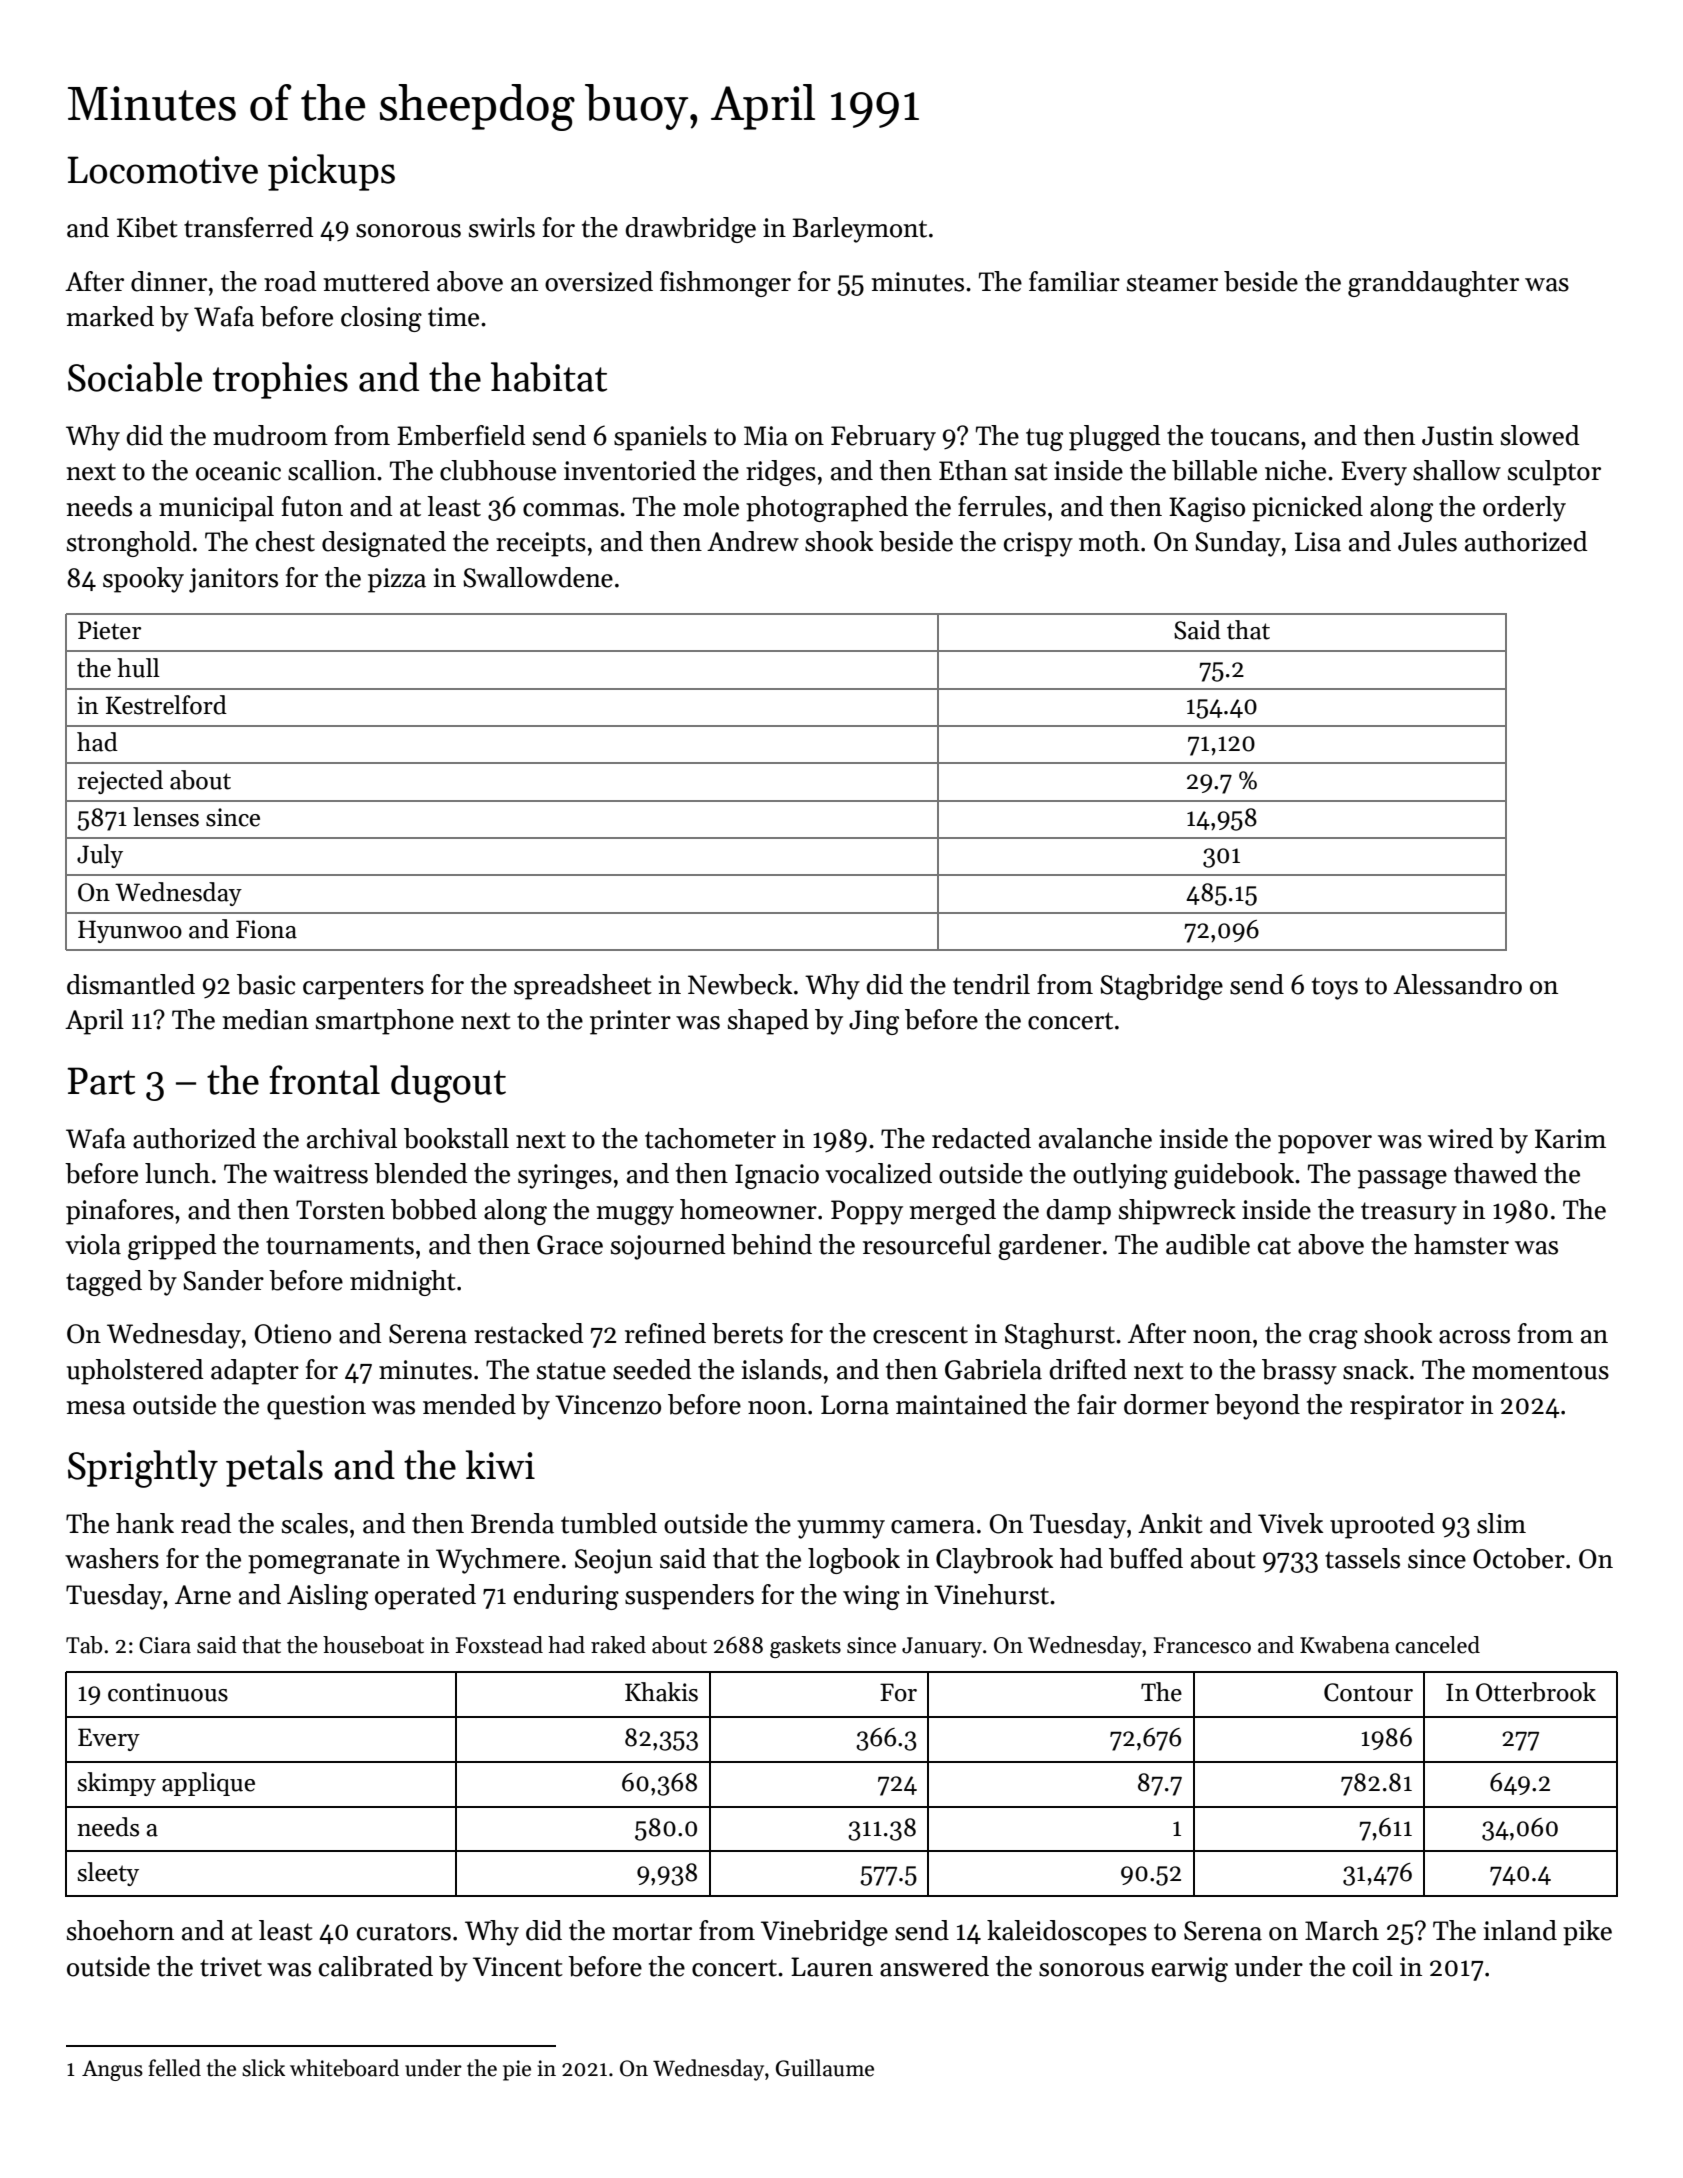 The width and height of the screenshot is (1683, 2178). Describe the element at coordinates (824, 1933) in the screenshot. I see `Vinebridge` at that location.
